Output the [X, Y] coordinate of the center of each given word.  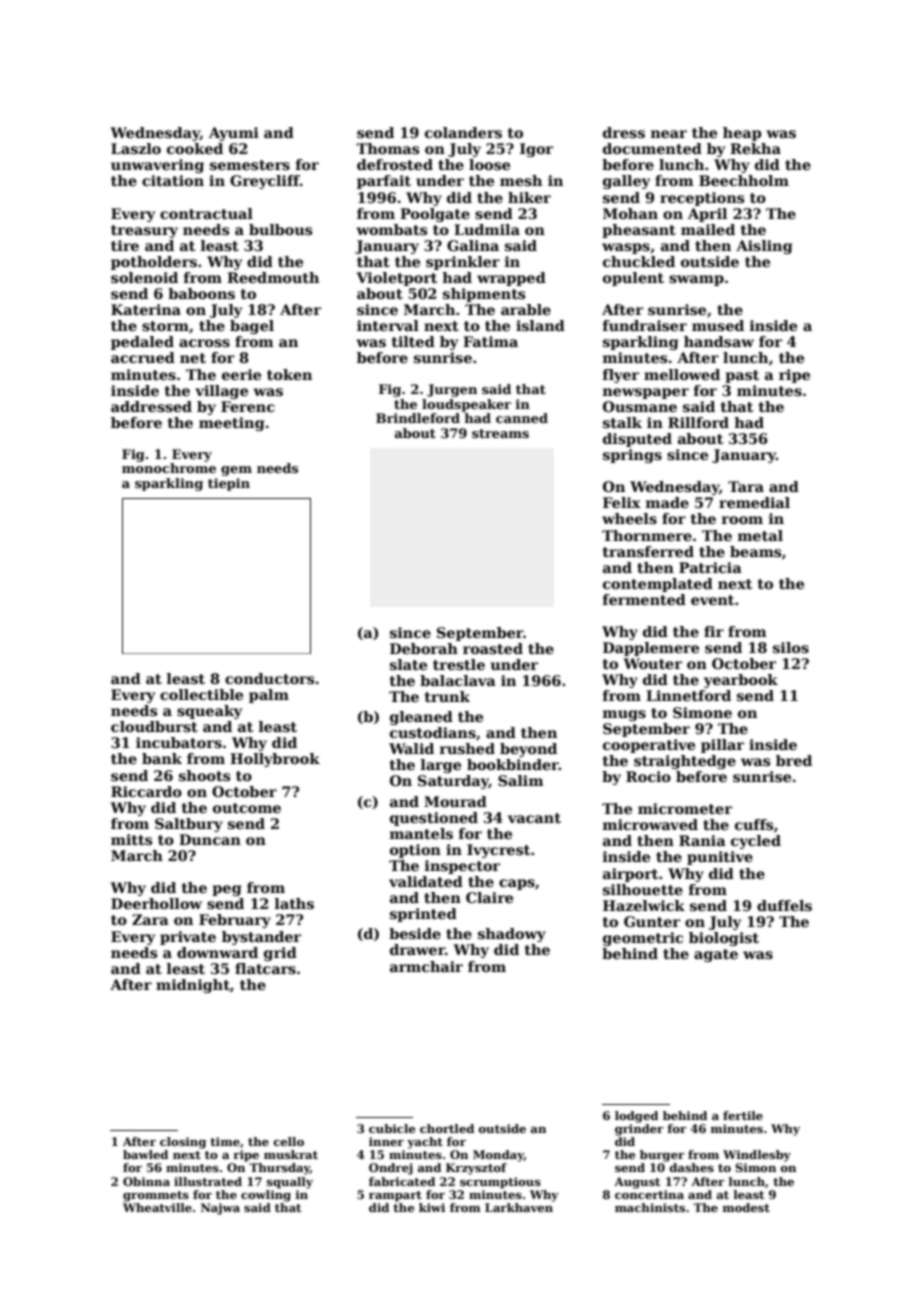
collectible [201, 694]
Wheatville [157, 1207]
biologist [724, 939]
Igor [536, 150]
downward [217, 952]
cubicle [392, 1128]
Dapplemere [651, 649]
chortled [447, 1128]
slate [408, 664]
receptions [702, 199]
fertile [743, 1115]
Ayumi [234, 134]
